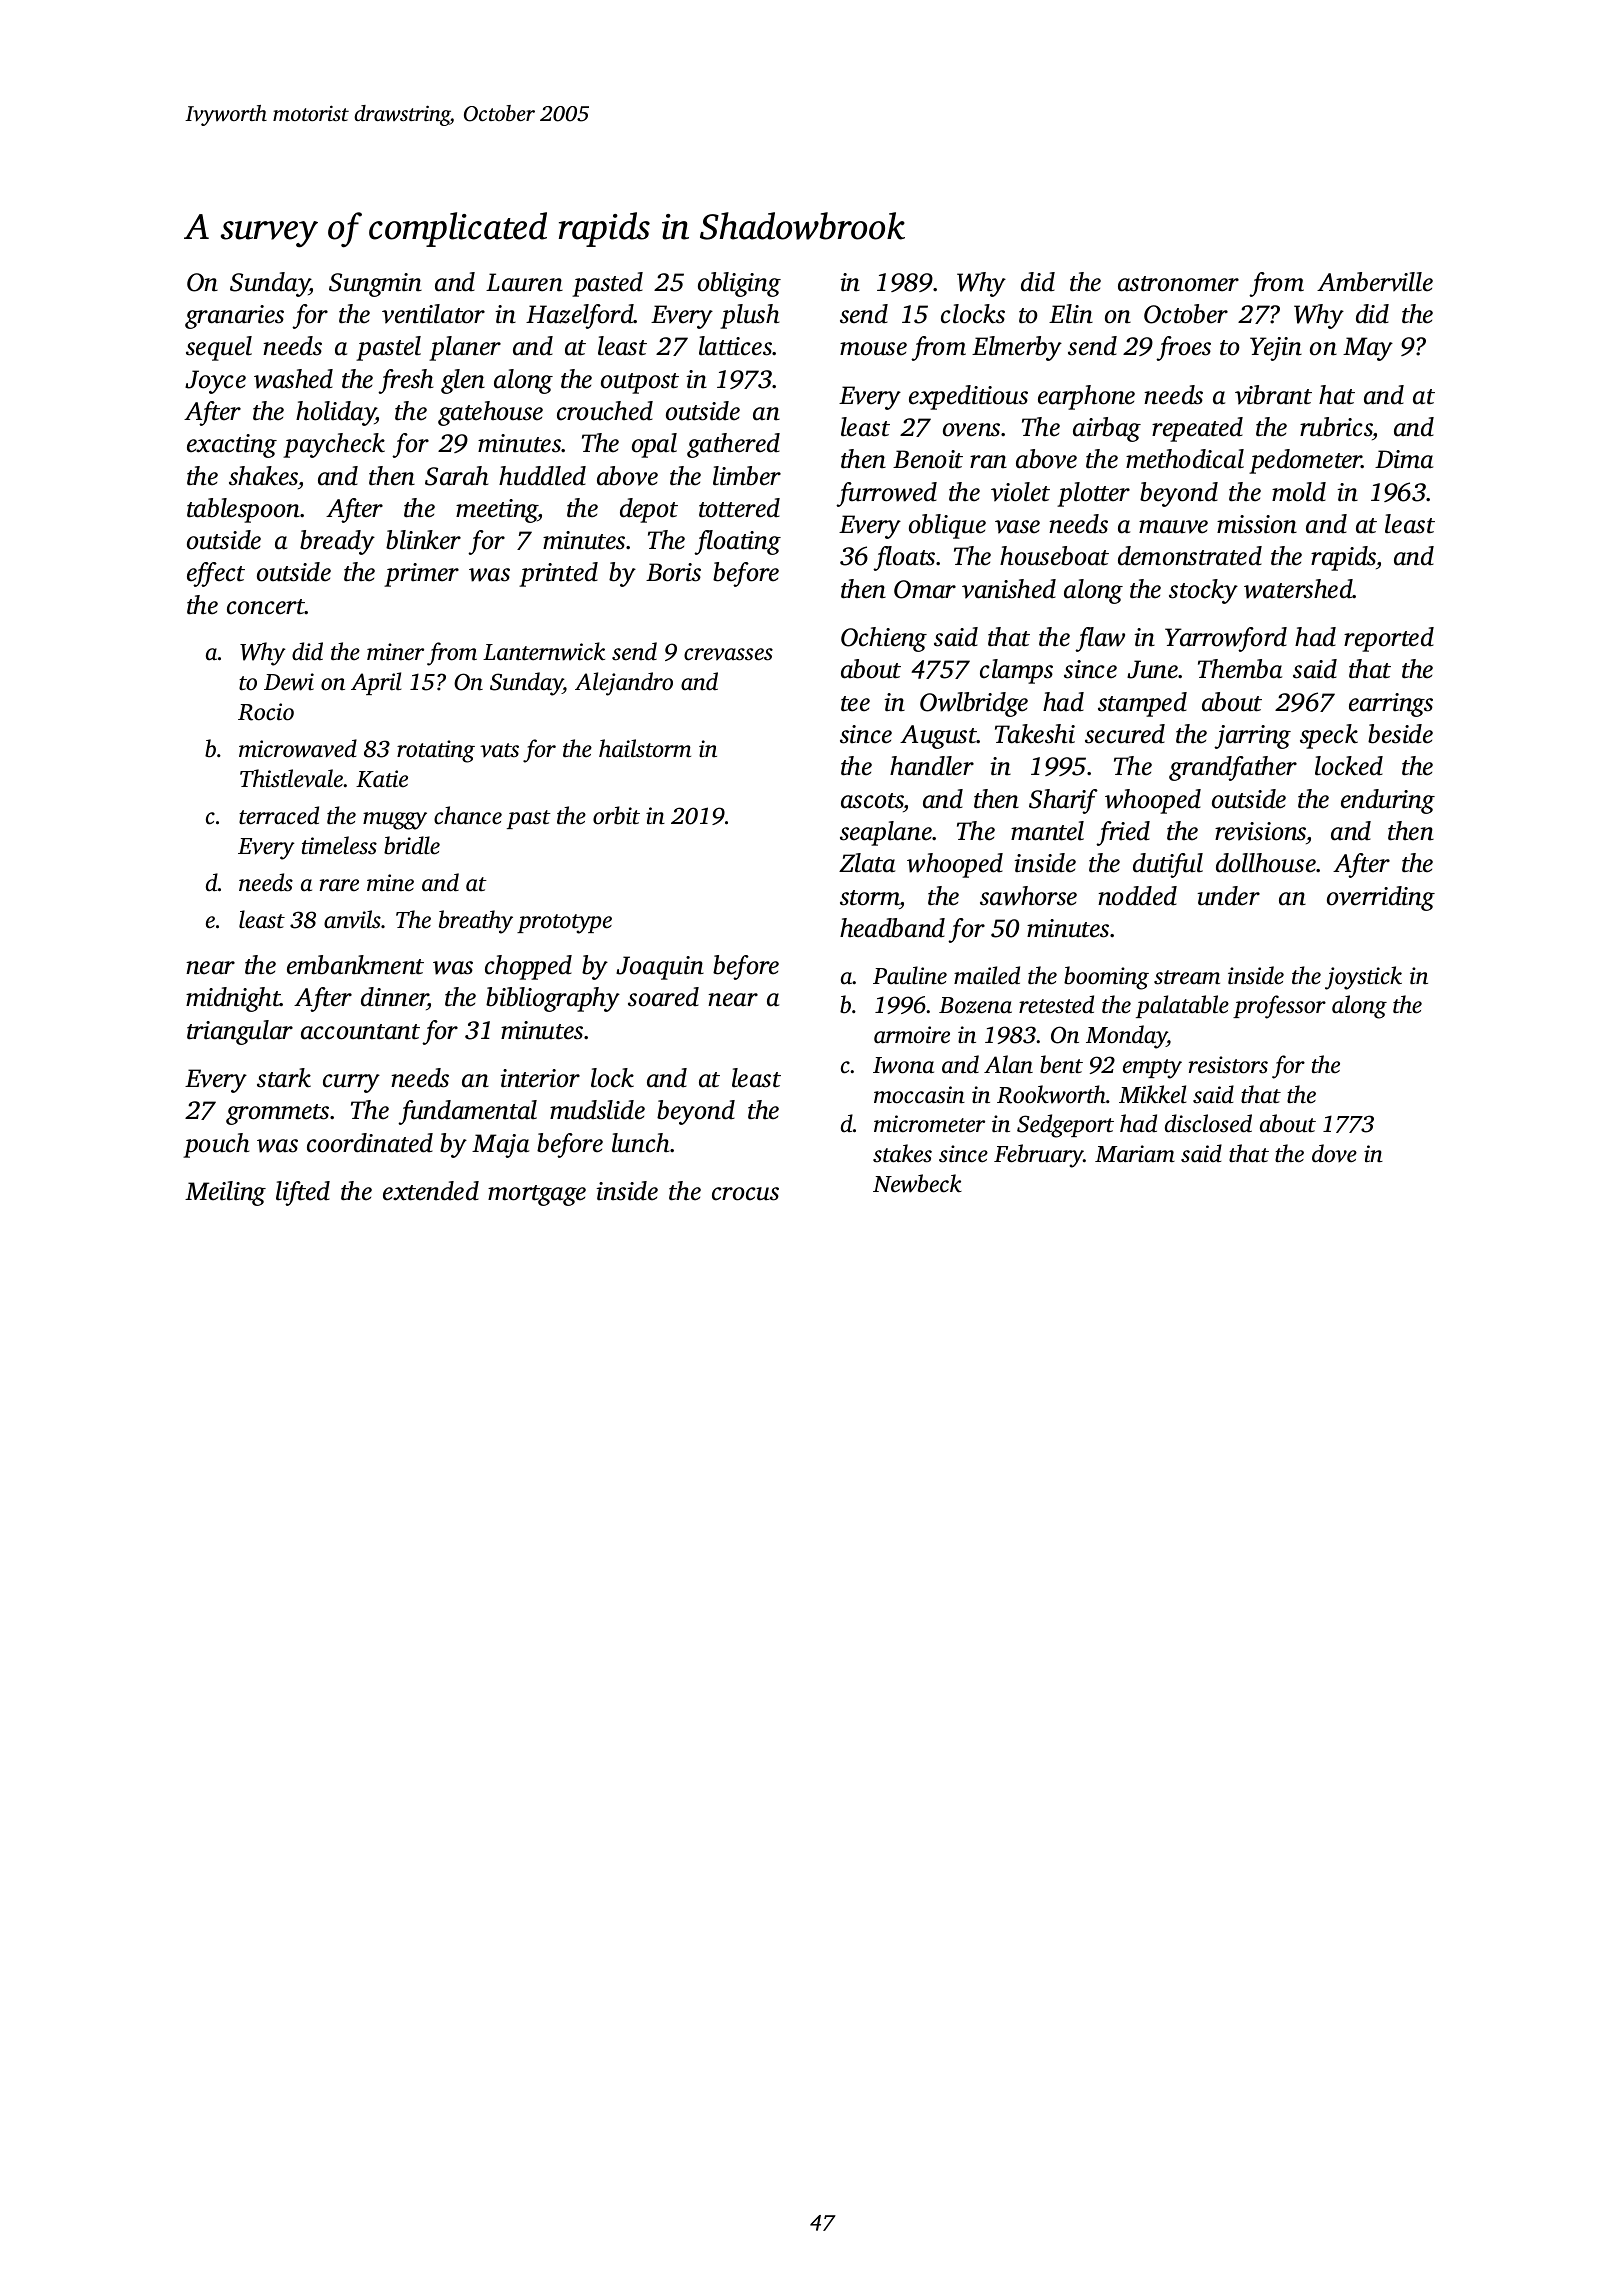  What do you see at coordinates (524, 282) in the screenshot?
I see `Lauren` at bounding box center [524, 282].
